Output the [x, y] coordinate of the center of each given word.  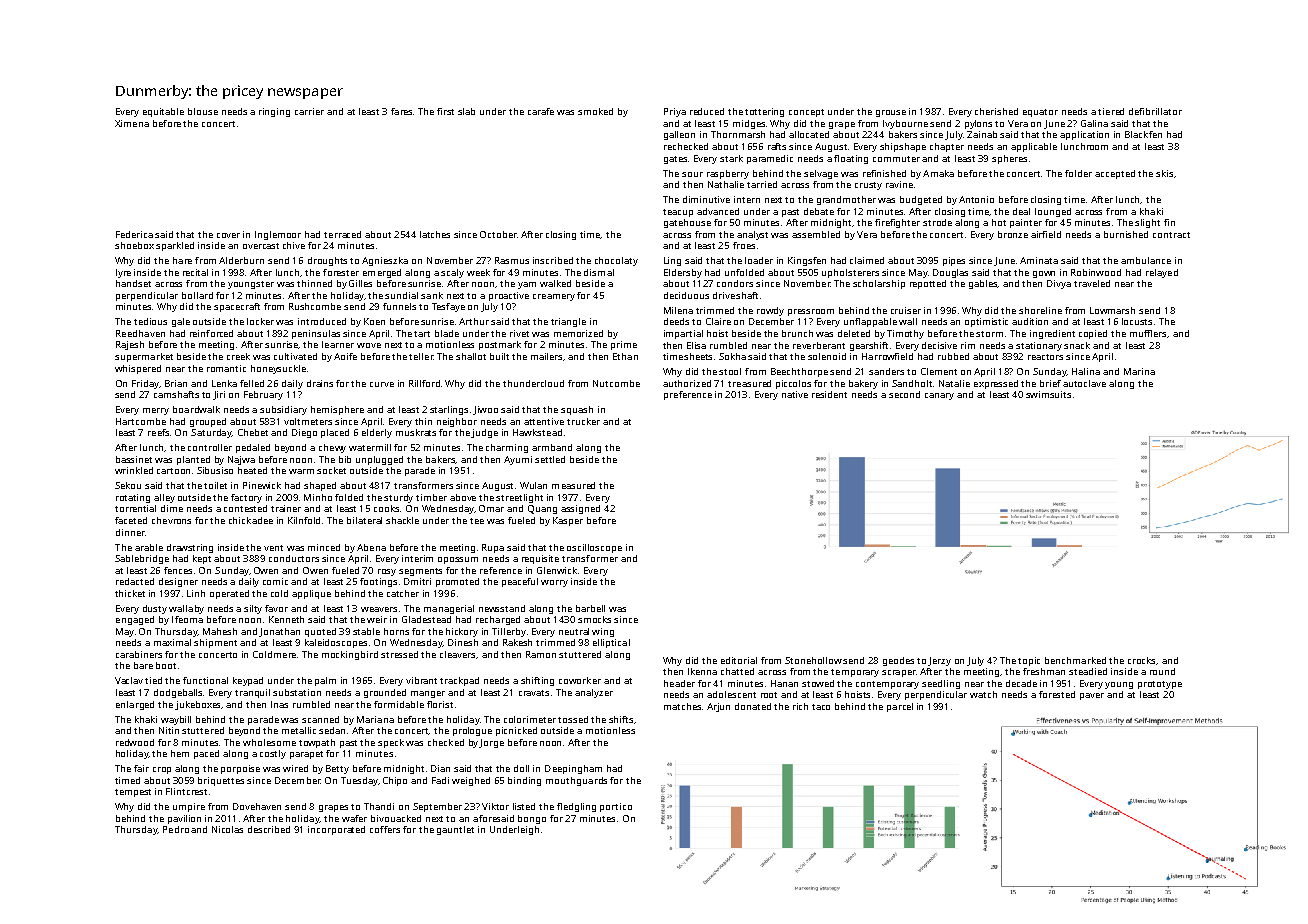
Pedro [176, 829]
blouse [203, 111]
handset [133, 283]
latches [435, 234]
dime [172, 508]
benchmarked [1075, 660]
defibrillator [1155, 111]
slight [1147, 223]
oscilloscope [594, 548]
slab [466, 111]
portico [616, 807]
